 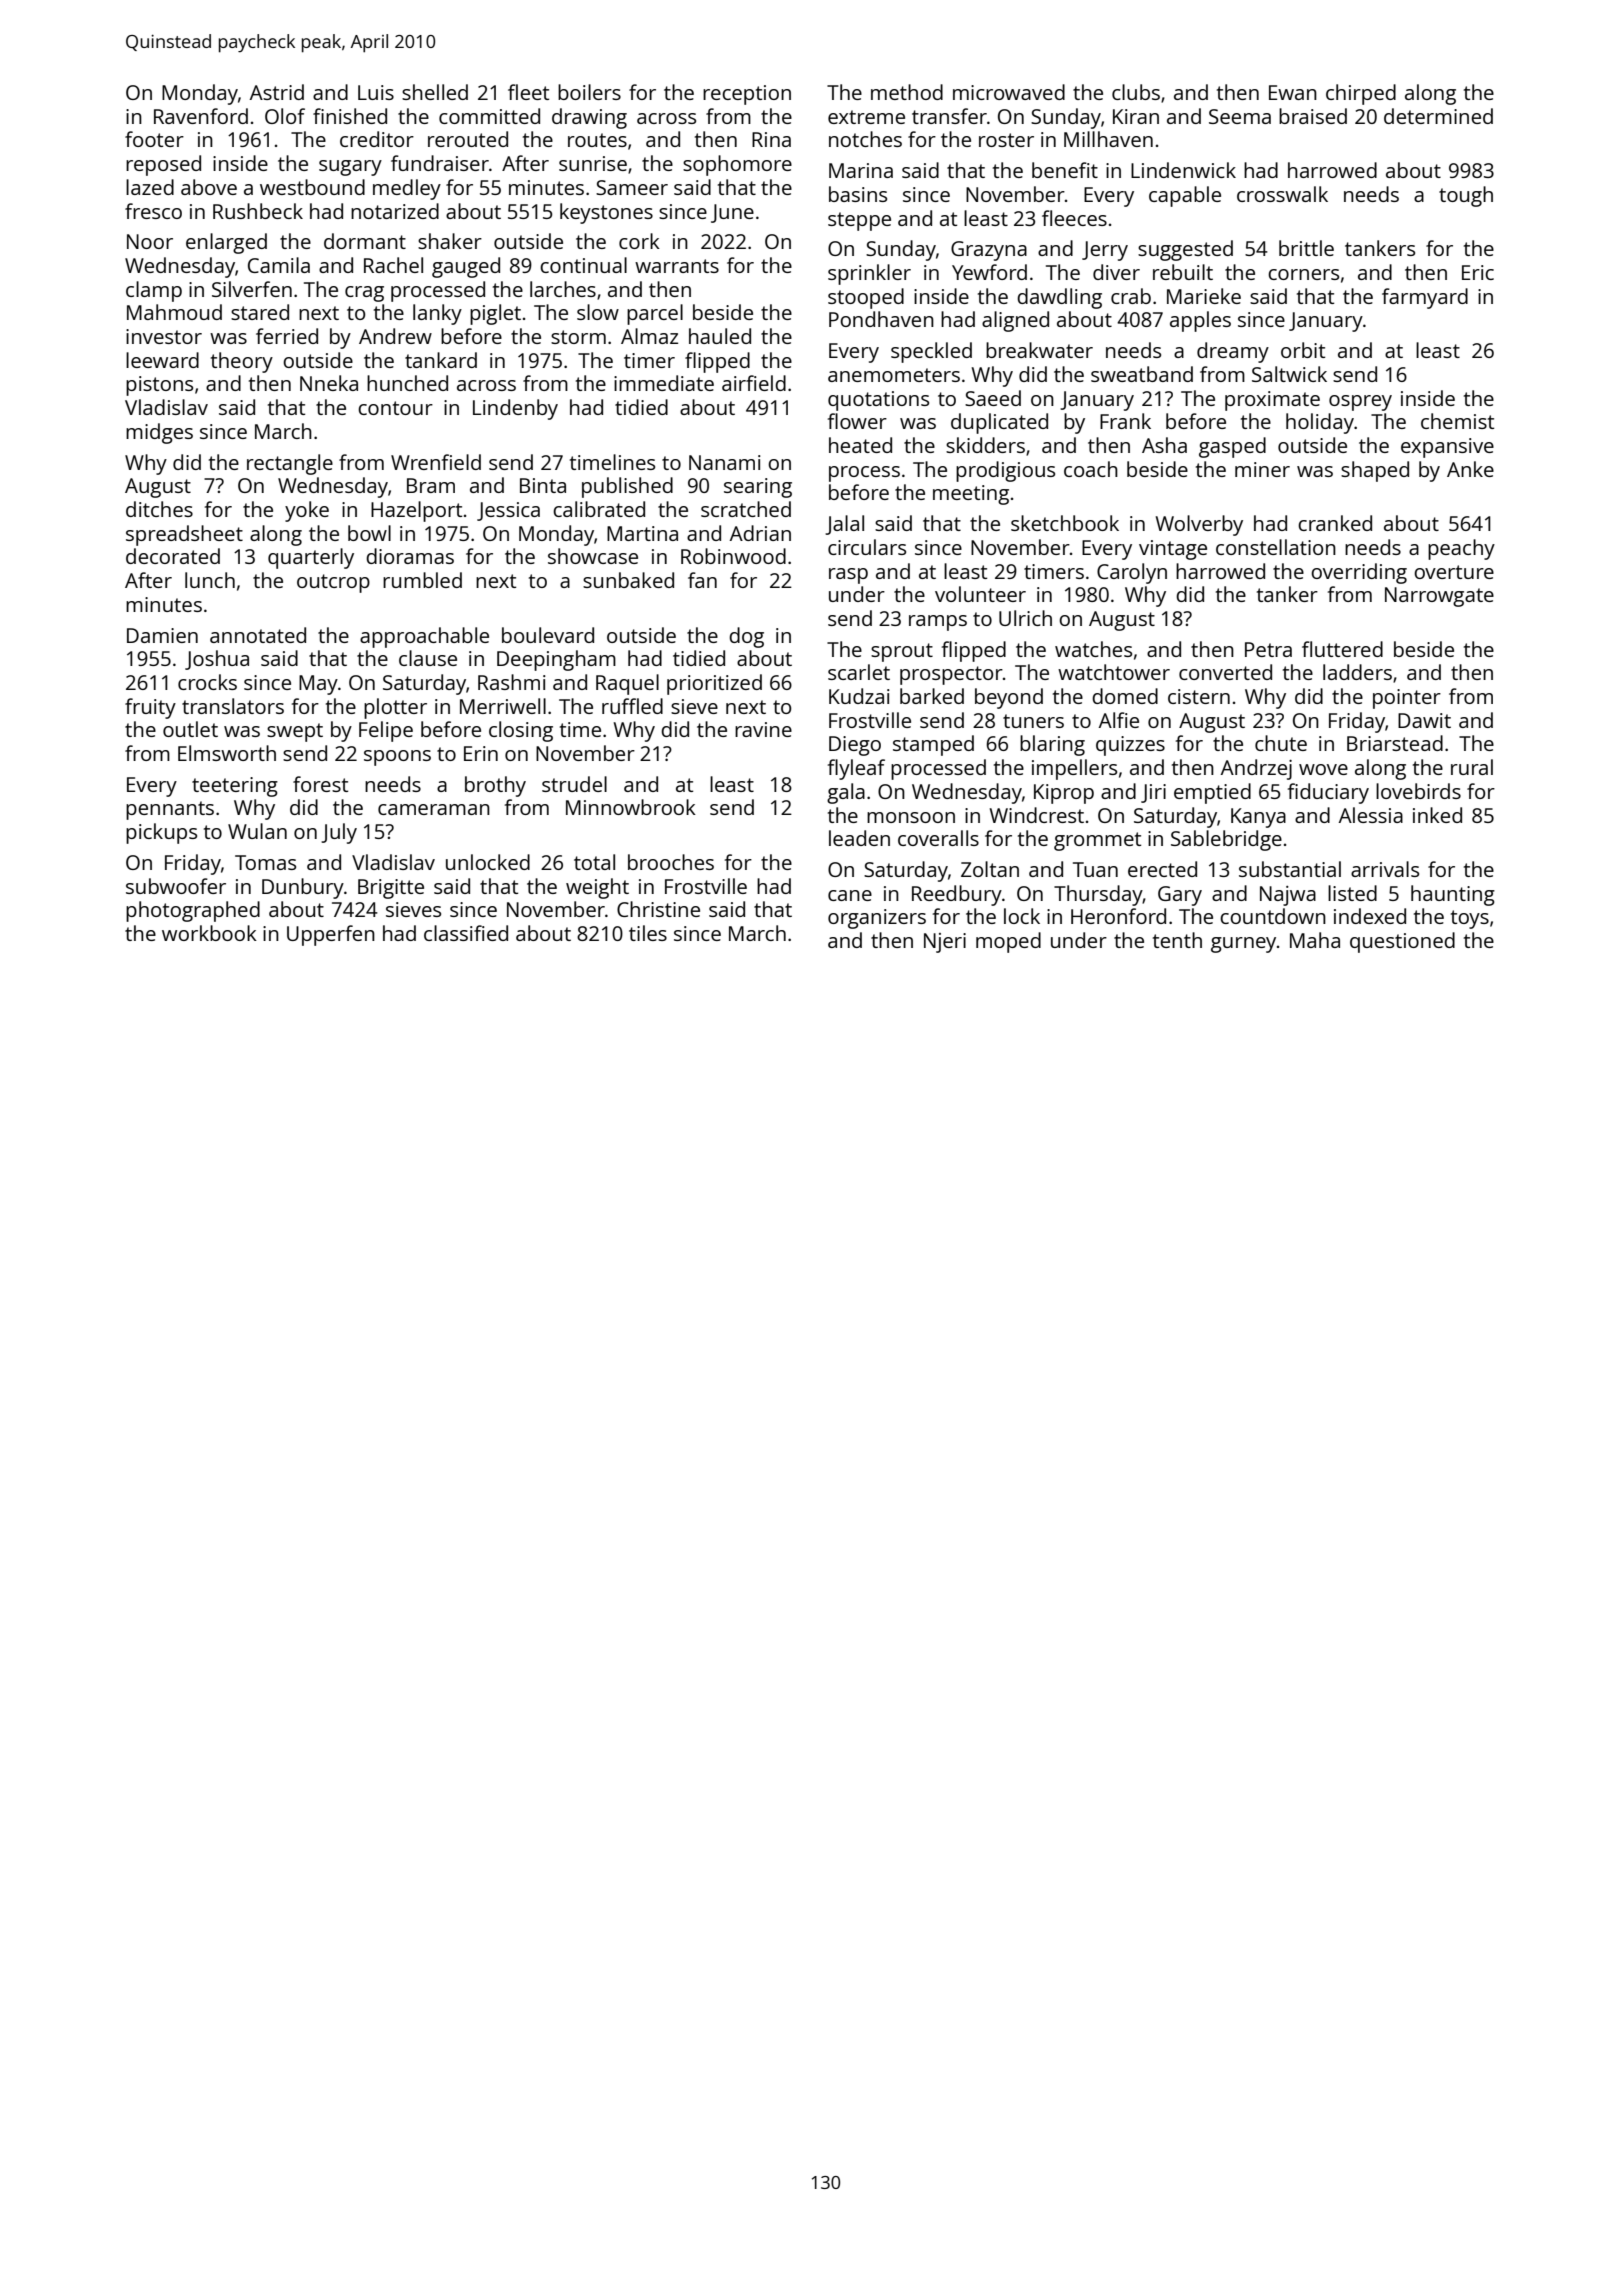 What do you see at coordinates (154, 139) in the image?
I see `footer` at bounding box center [154, 139].
